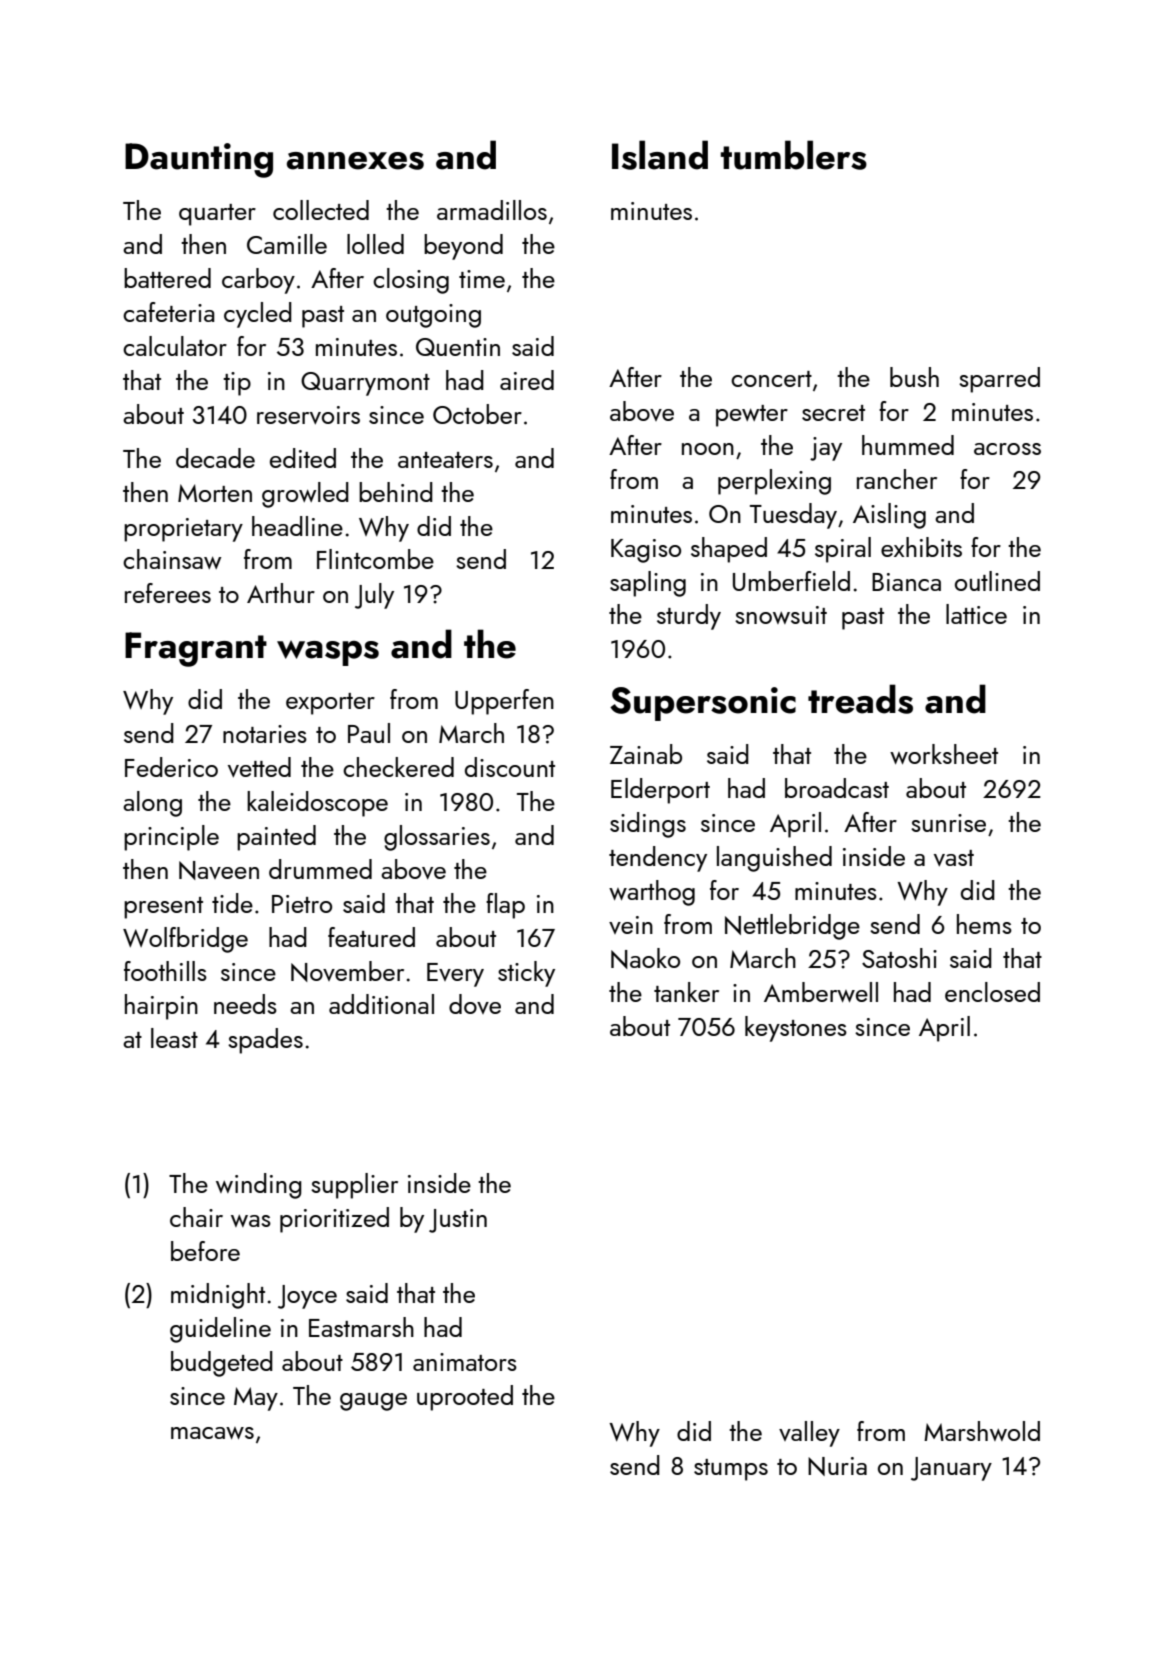  Describe the element at coordinates (215, 458) in the screenshot. I see `decade` at that location.
